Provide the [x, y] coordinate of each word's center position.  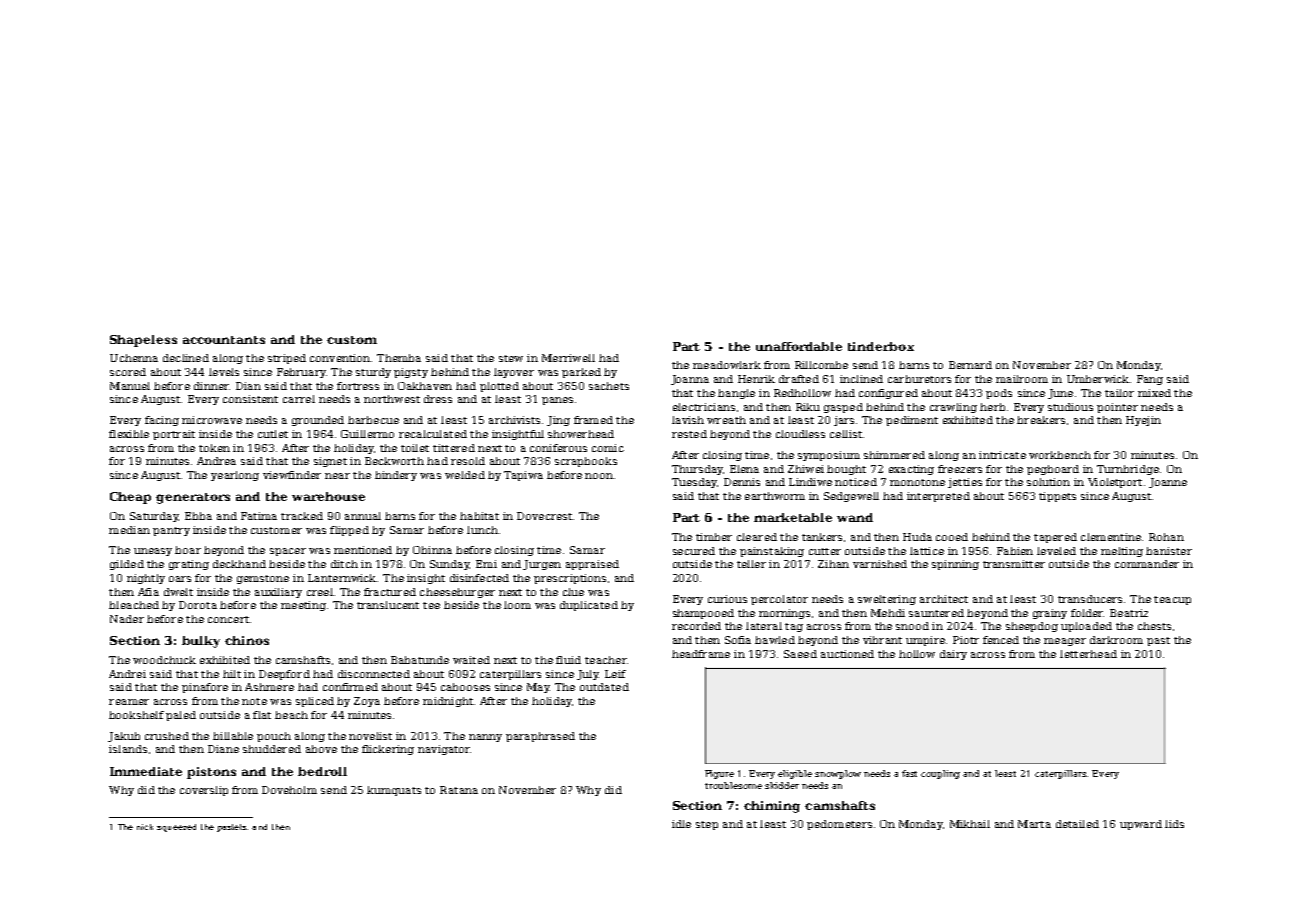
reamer [129, 702]
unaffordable [799, 346]
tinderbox [881, 346]
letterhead [1088, 654]
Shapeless [143, 341]
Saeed [800, 654]
